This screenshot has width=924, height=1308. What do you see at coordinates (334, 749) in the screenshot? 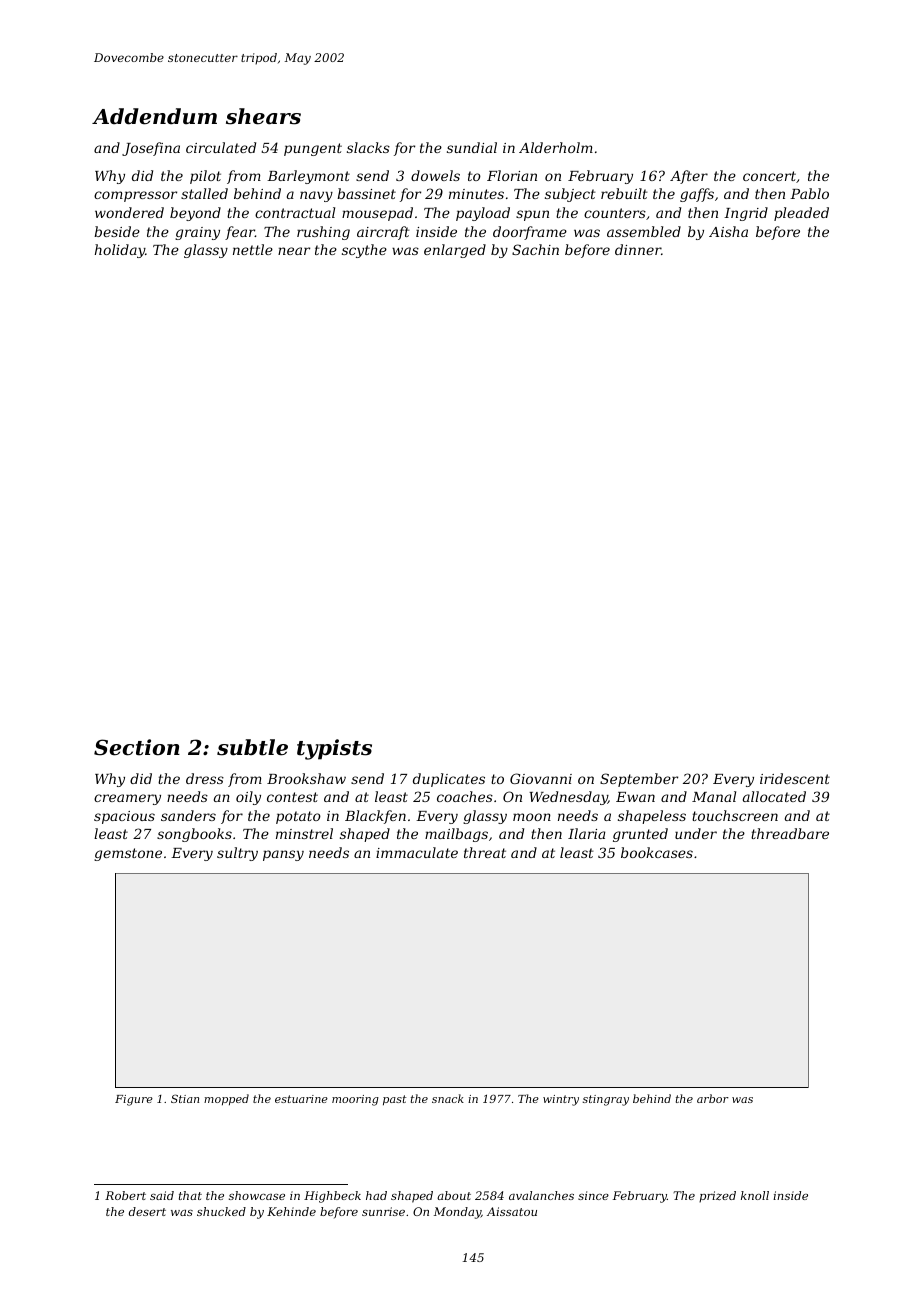
I see `typists` at bounding box center [334, 749].
